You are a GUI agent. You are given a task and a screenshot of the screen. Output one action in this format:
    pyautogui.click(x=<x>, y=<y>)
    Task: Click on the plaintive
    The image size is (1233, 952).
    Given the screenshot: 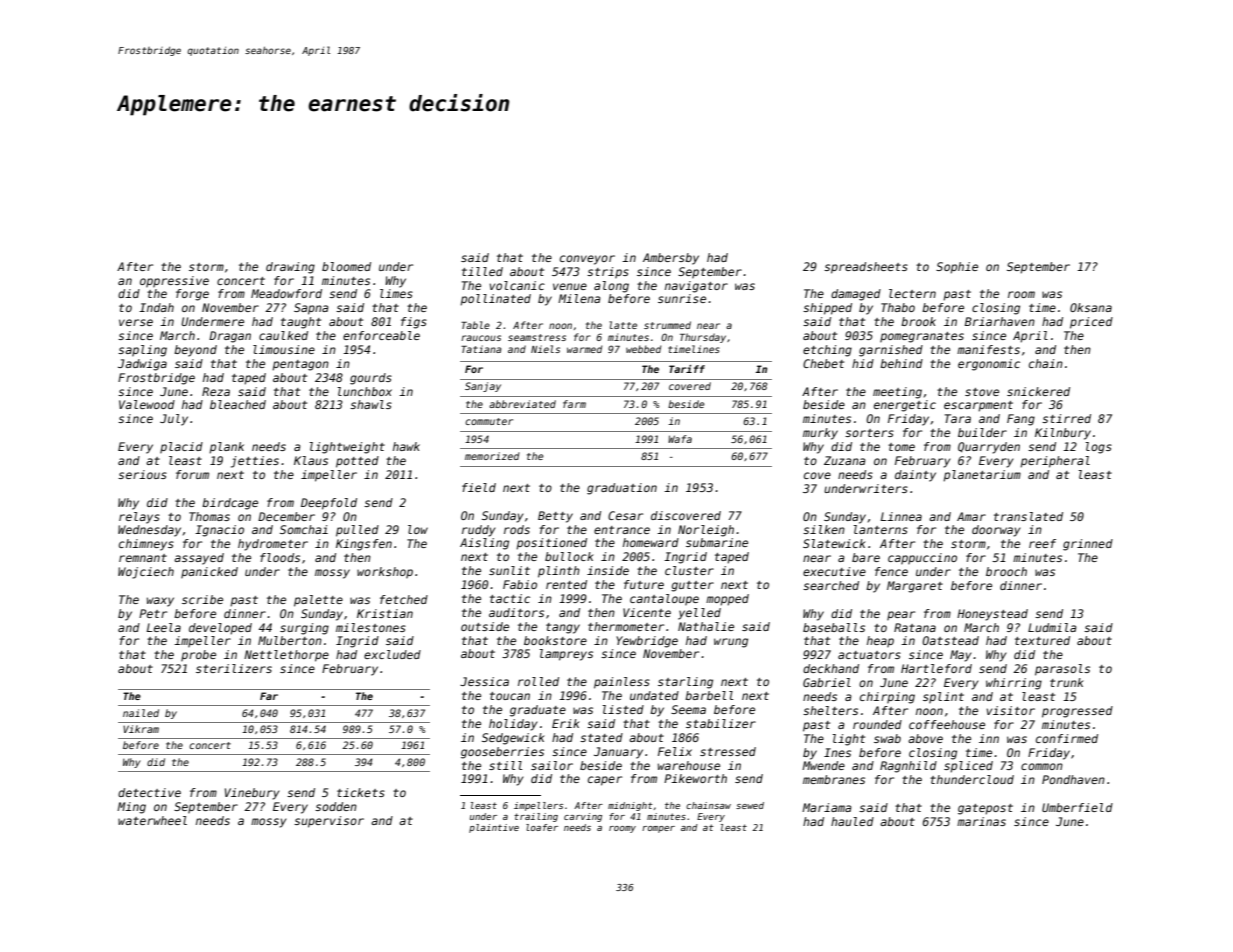 What is the action you would take?
    pyautogui.click(x=494, y=828)
